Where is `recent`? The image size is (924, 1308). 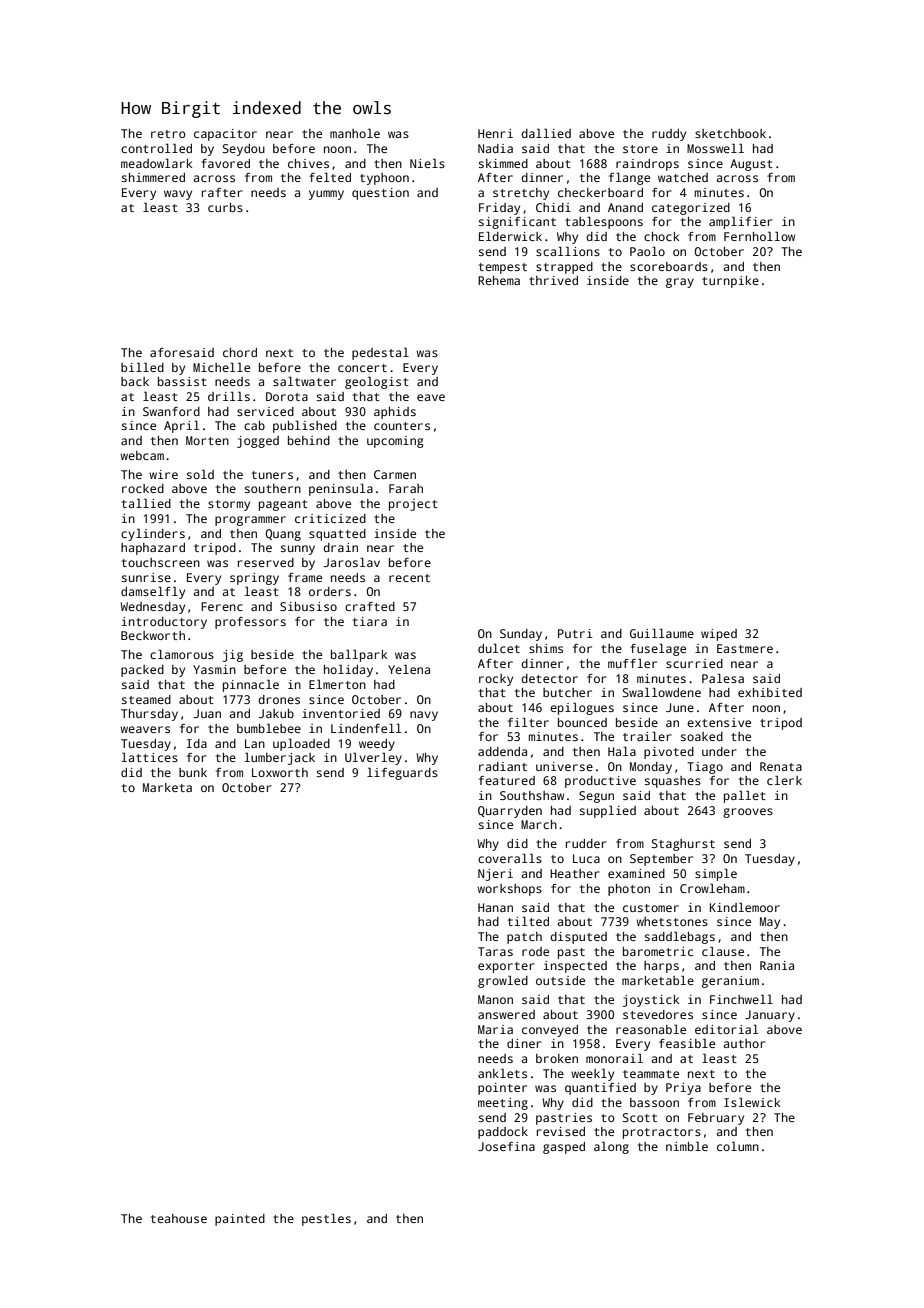
recent is located at coordinates (409, 578).
